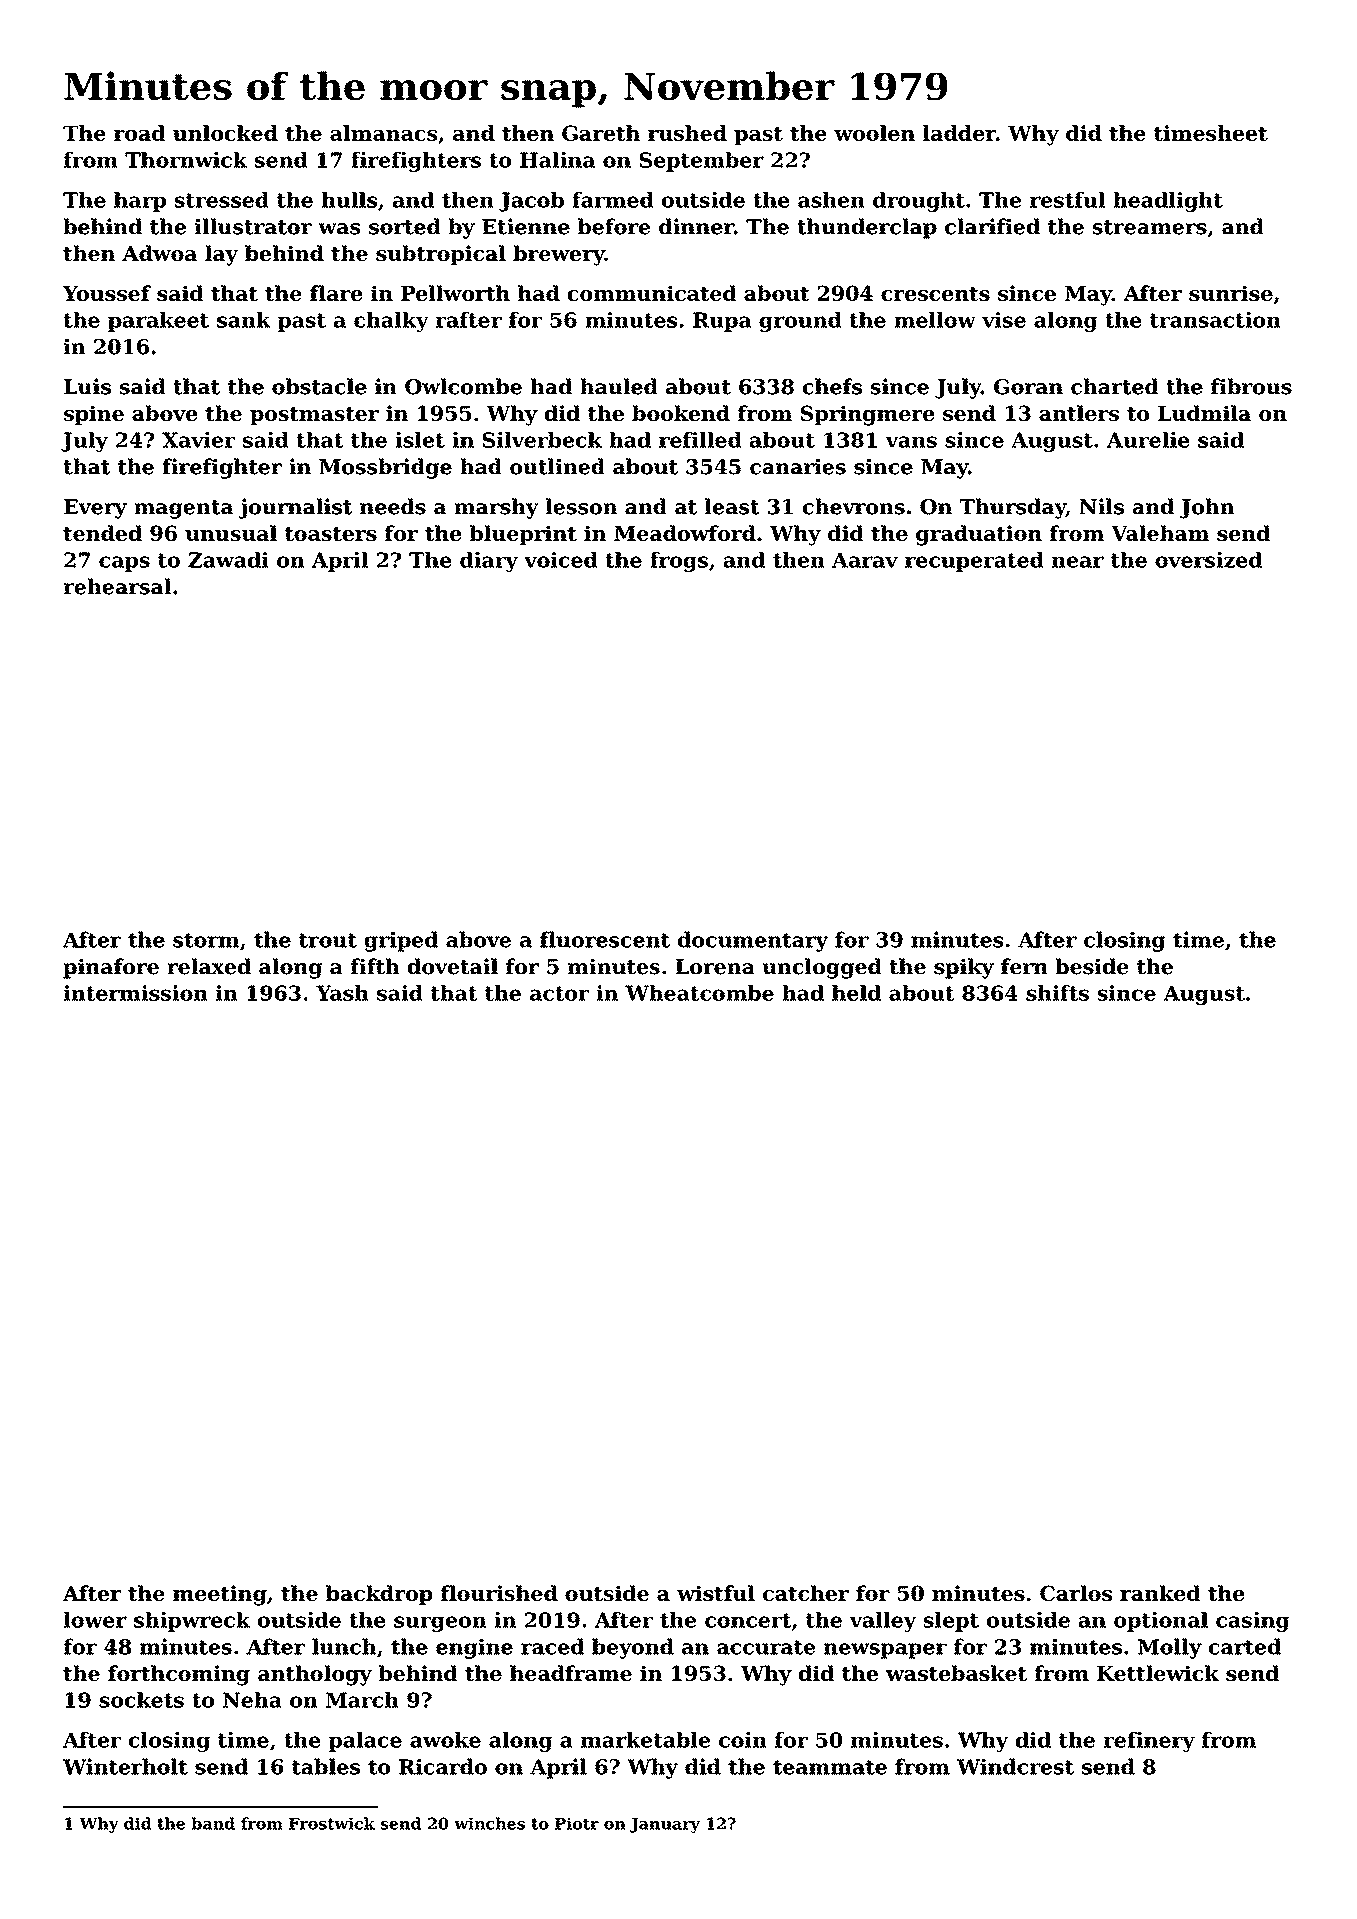 The height and width of the page is (1919, 1357). Describe the element at coordinates (117, 586) in the page. I see `rehearsal` at that location.
